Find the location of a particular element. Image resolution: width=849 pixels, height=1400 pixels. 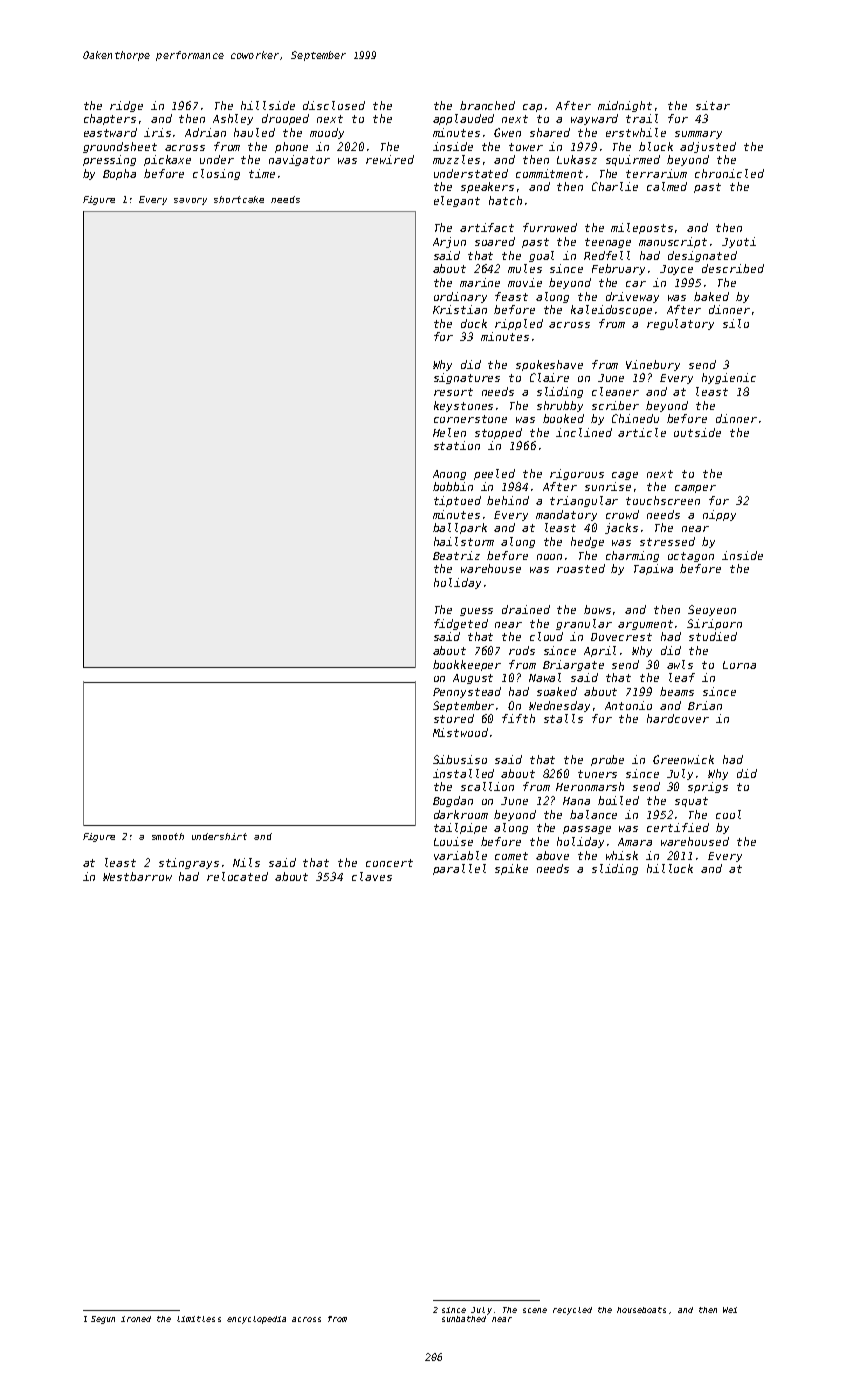

midnight is located at coordinates (625, 106).
